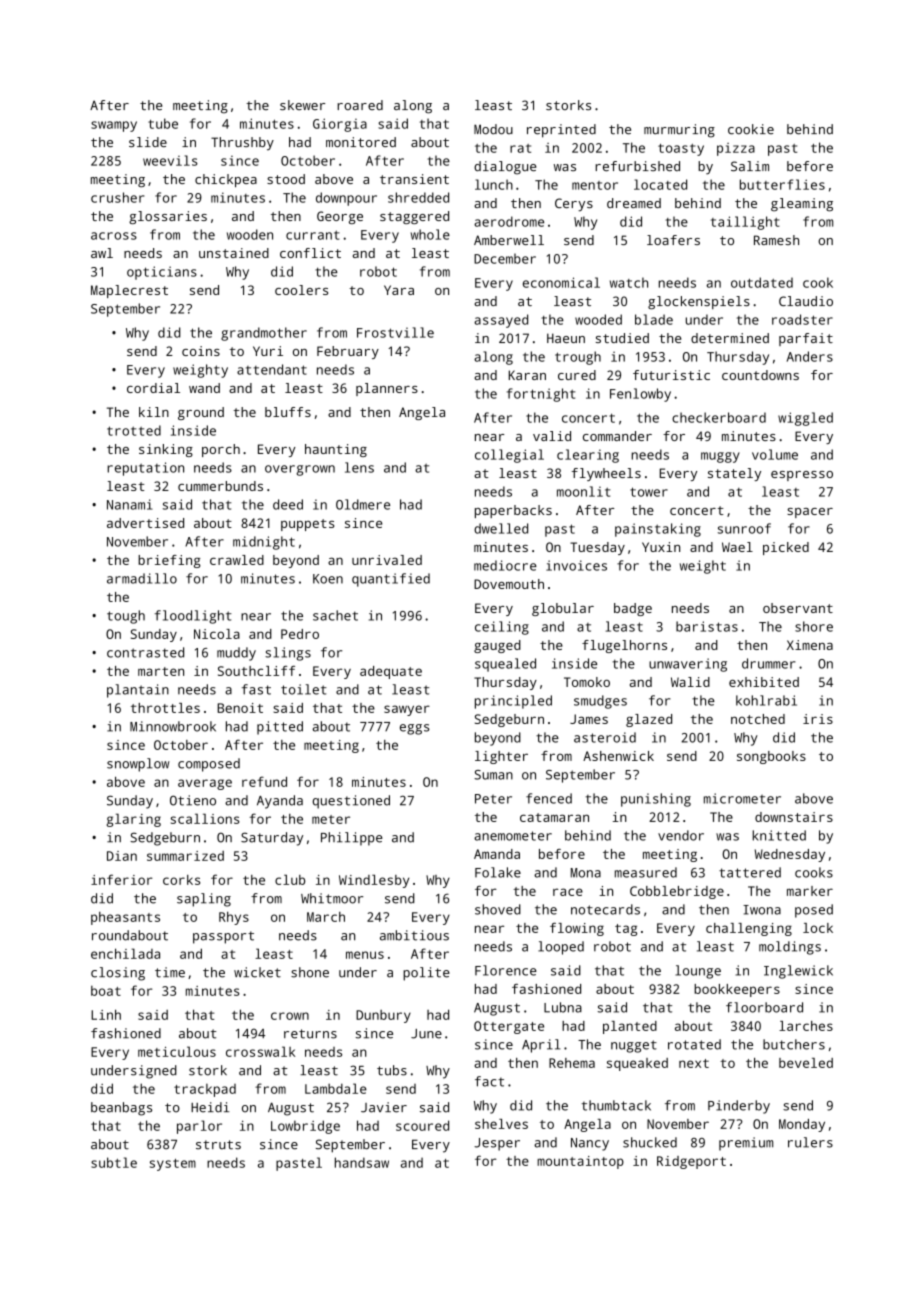 The image size is (924, 1308). What do you see at coordinates (679, 131) in the page?
I see `murmuring` at bounding box center [679, 131].
